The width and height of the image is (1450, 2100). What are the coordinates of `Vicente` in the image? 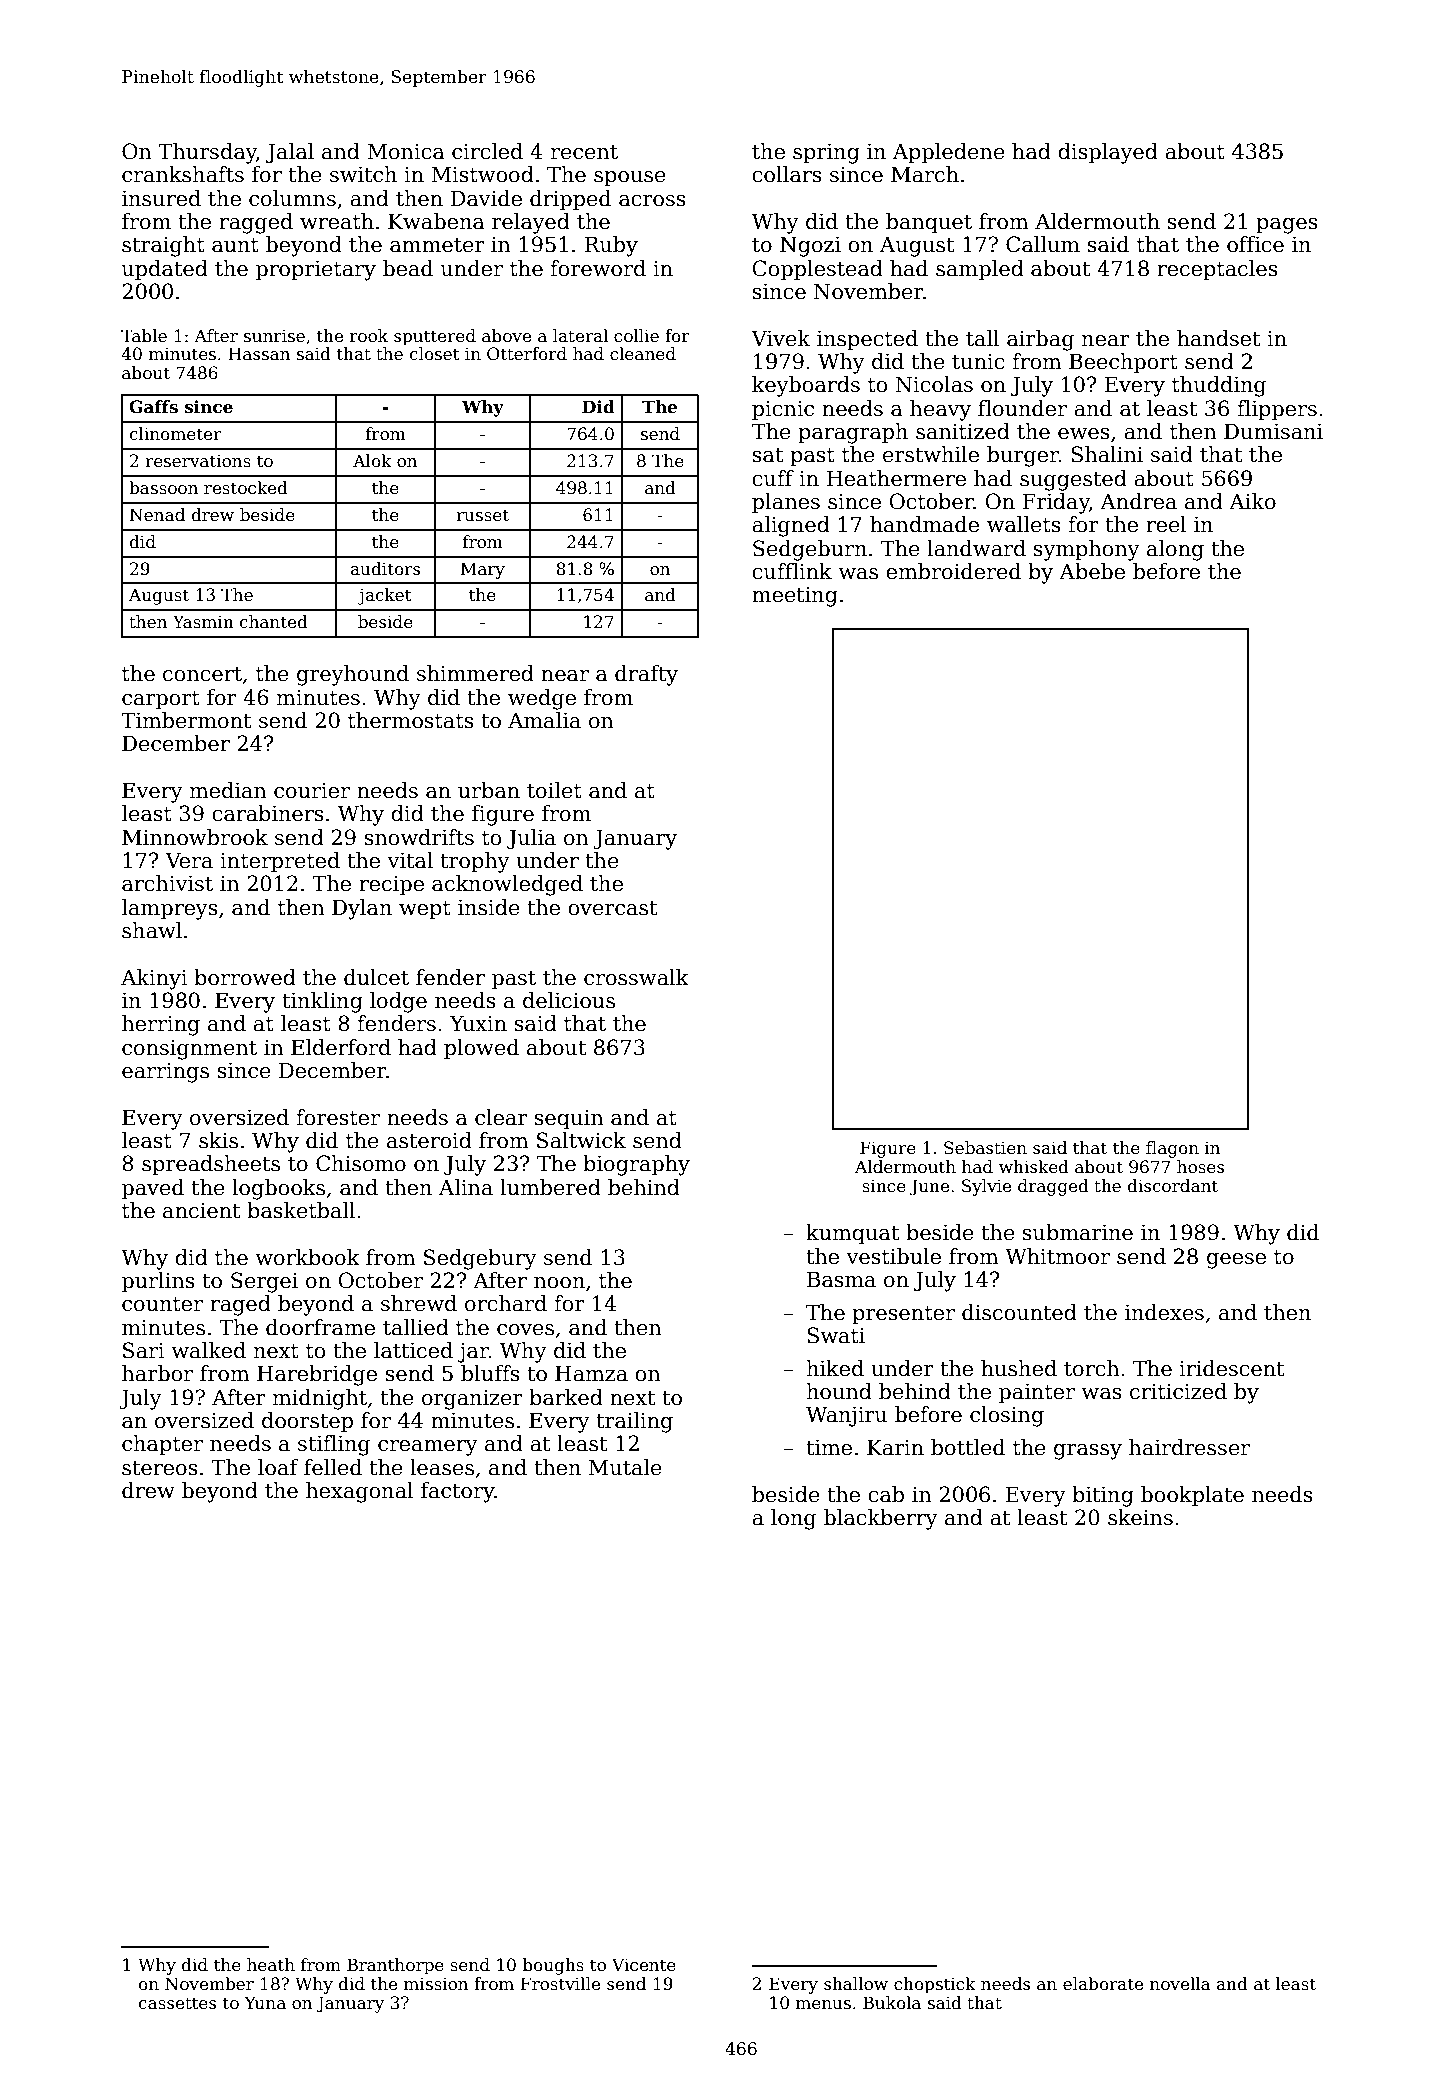 It's located at (644, 1965).
